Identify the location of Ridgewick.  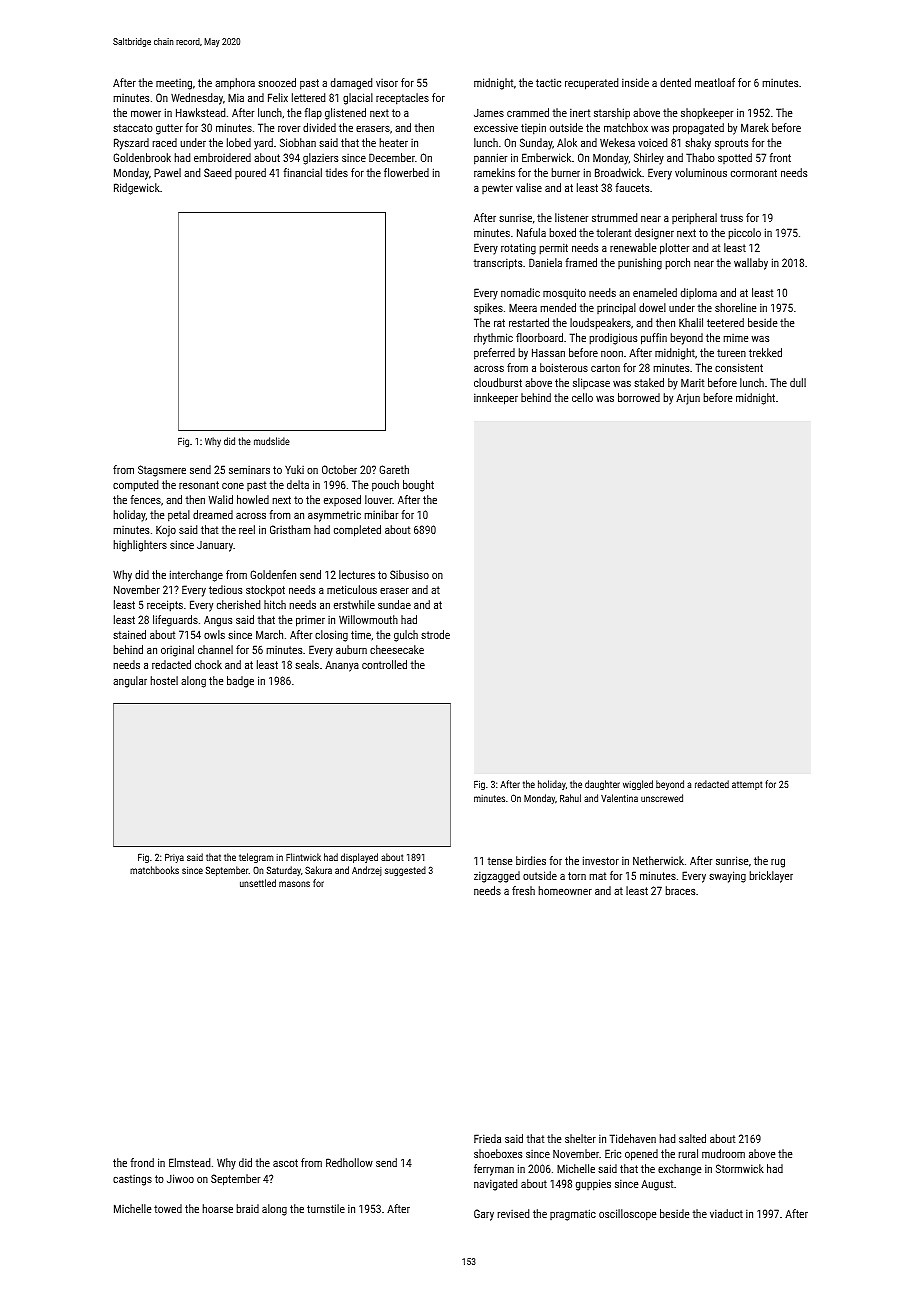
(137, 189).
